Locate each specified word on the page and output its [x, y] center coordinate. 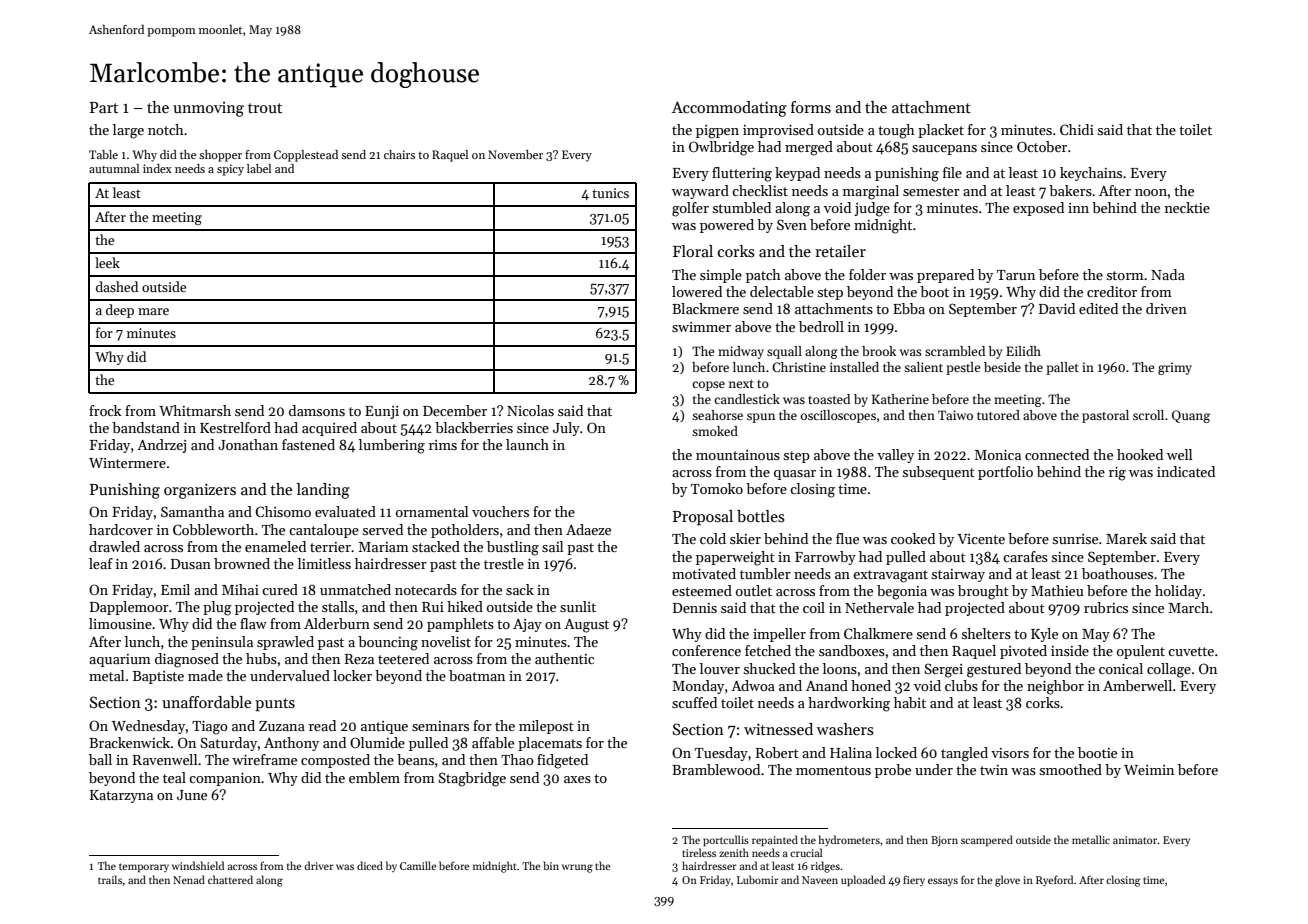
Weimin [1149, 770]
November [515, 154]
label [259, 168]
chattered [230, 879]
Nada [1168, 274]
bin [551, 865]
